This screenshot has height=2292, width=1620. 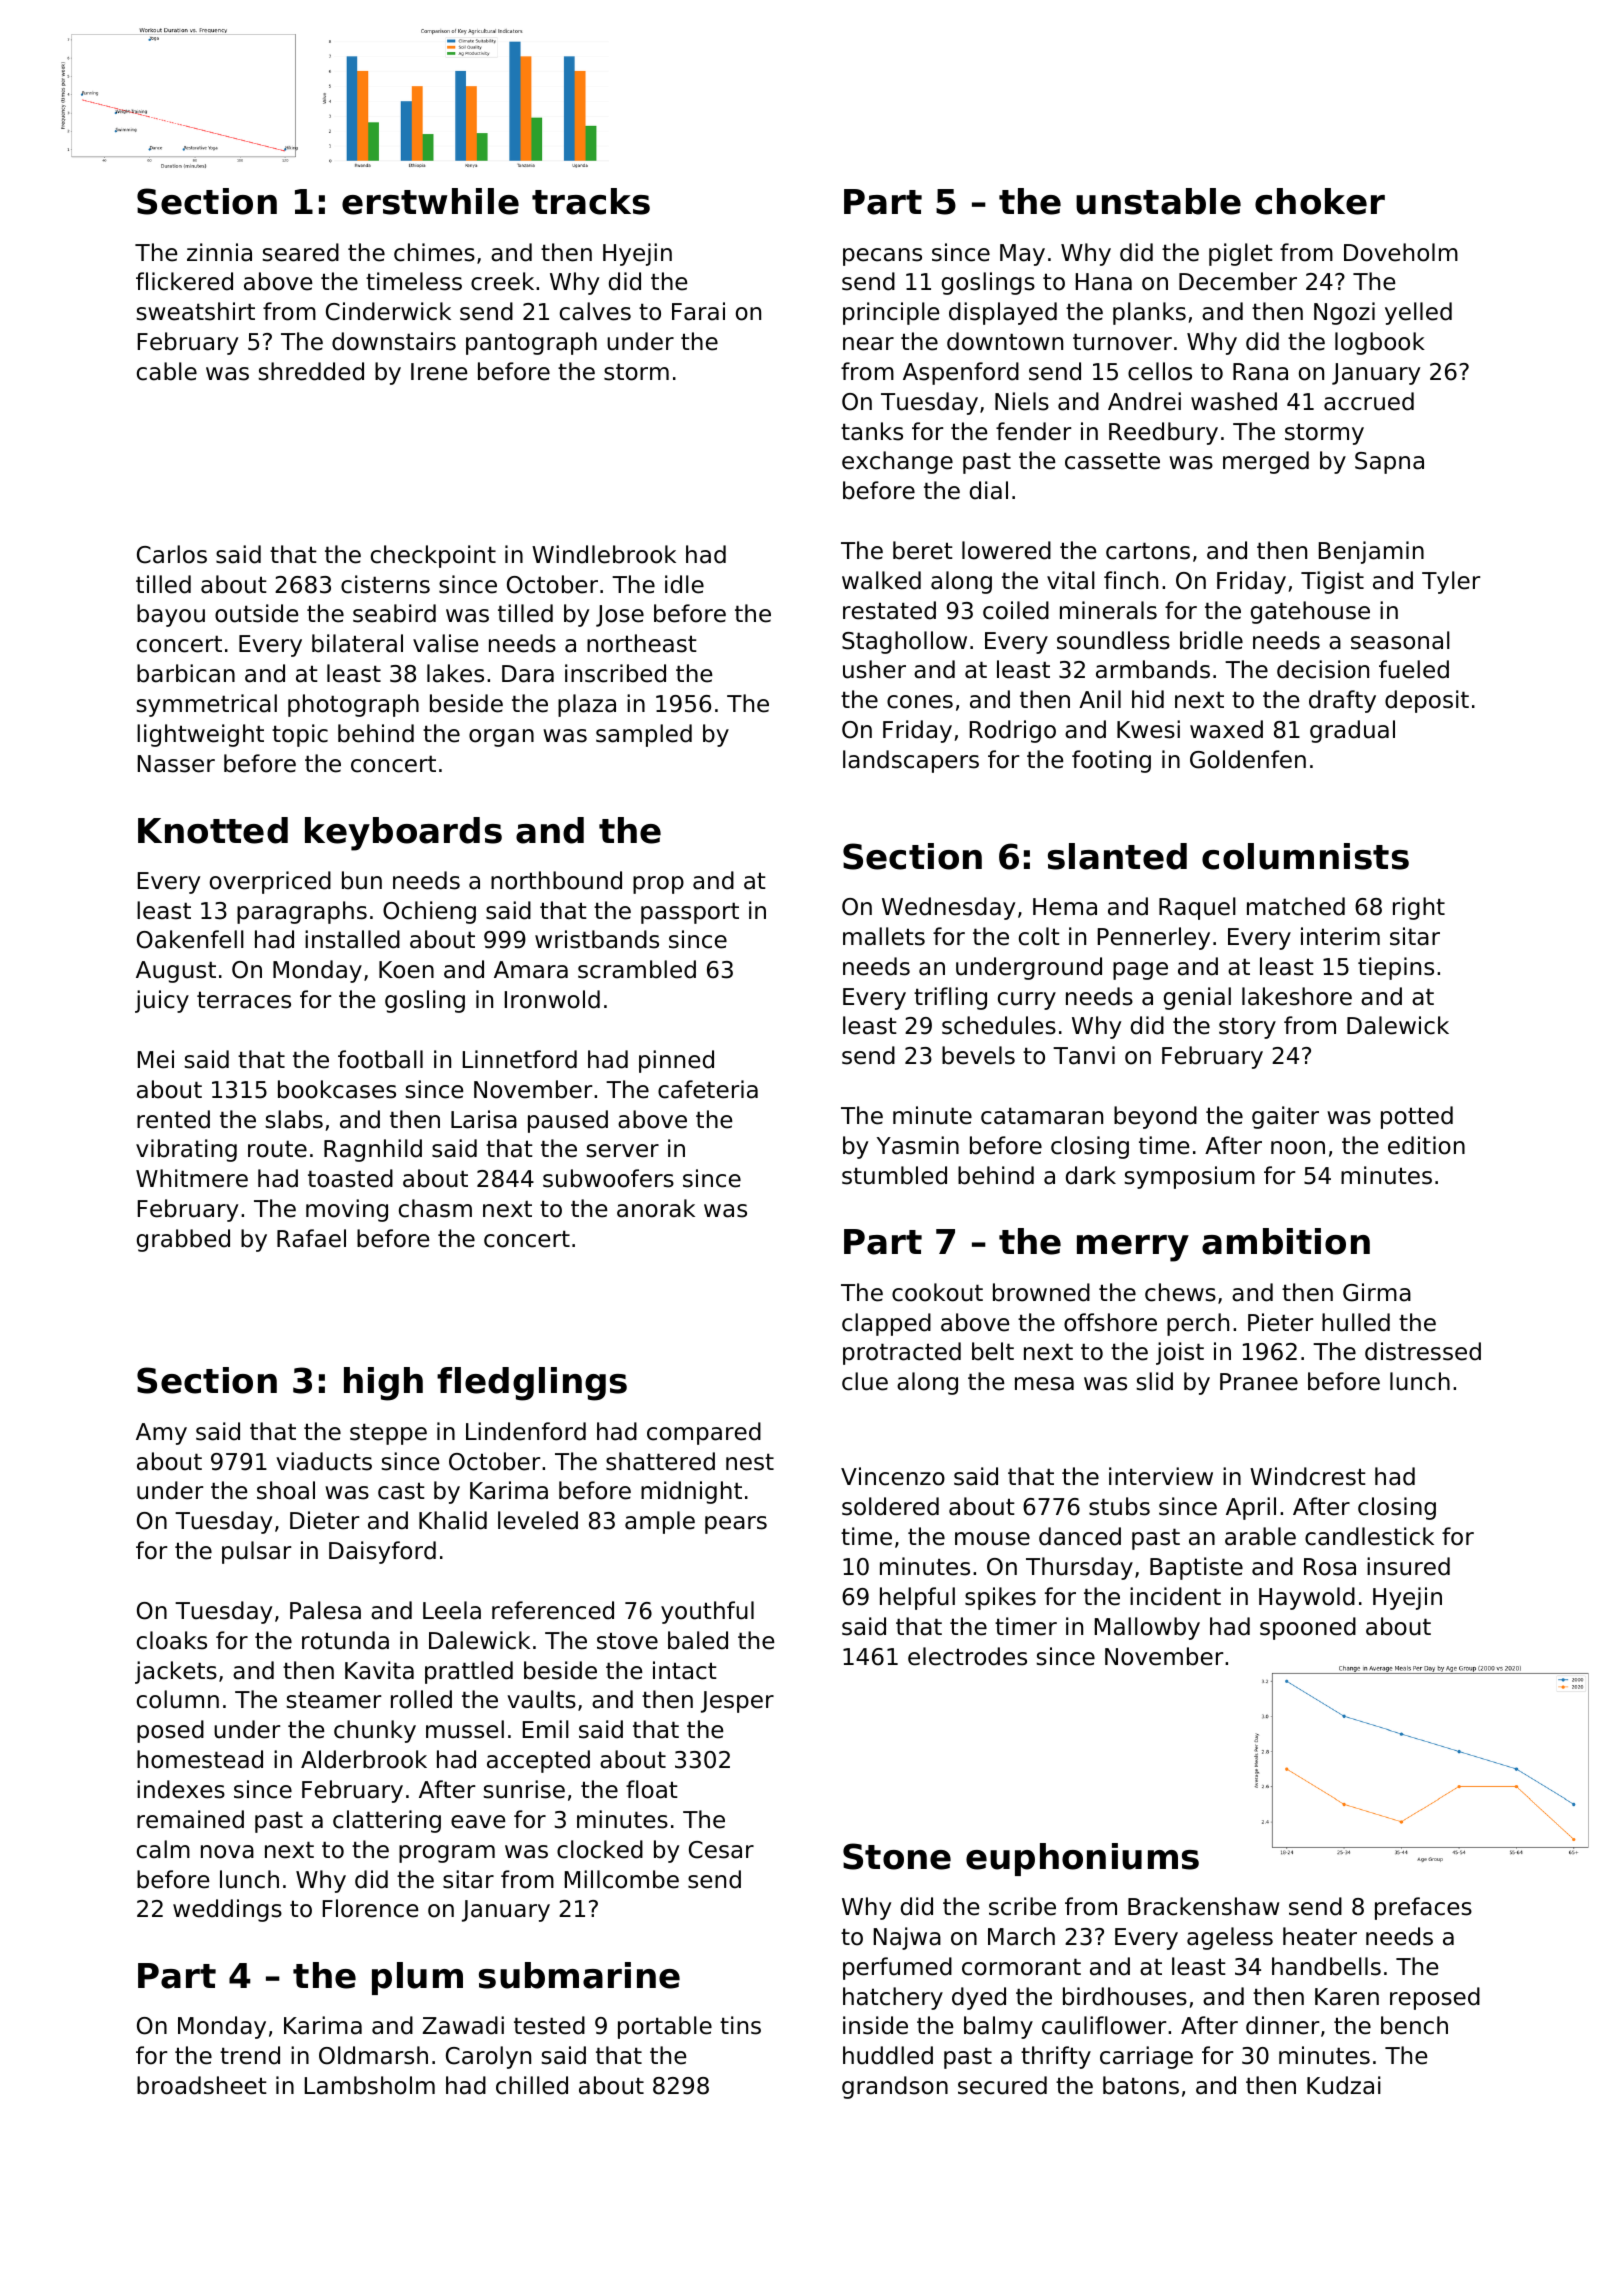 What do you see at coordinates (417, 1978) in the screenshot?
I see `plum` at bounding box center [417, 1978].
